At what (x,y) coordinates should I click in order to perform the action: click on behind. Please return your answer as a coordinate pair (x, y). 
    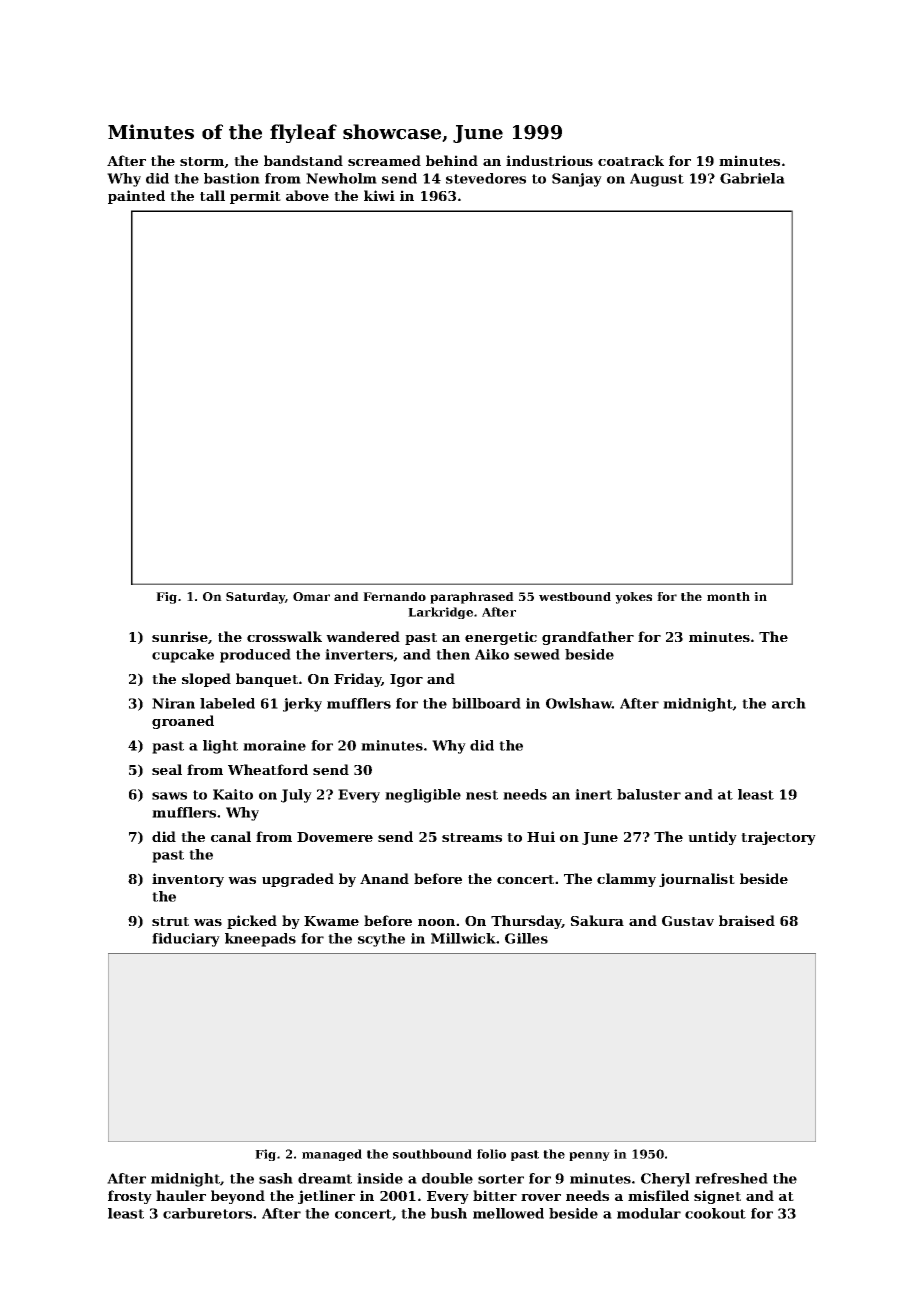
    Looking at the image, I should click on (452, 160).
